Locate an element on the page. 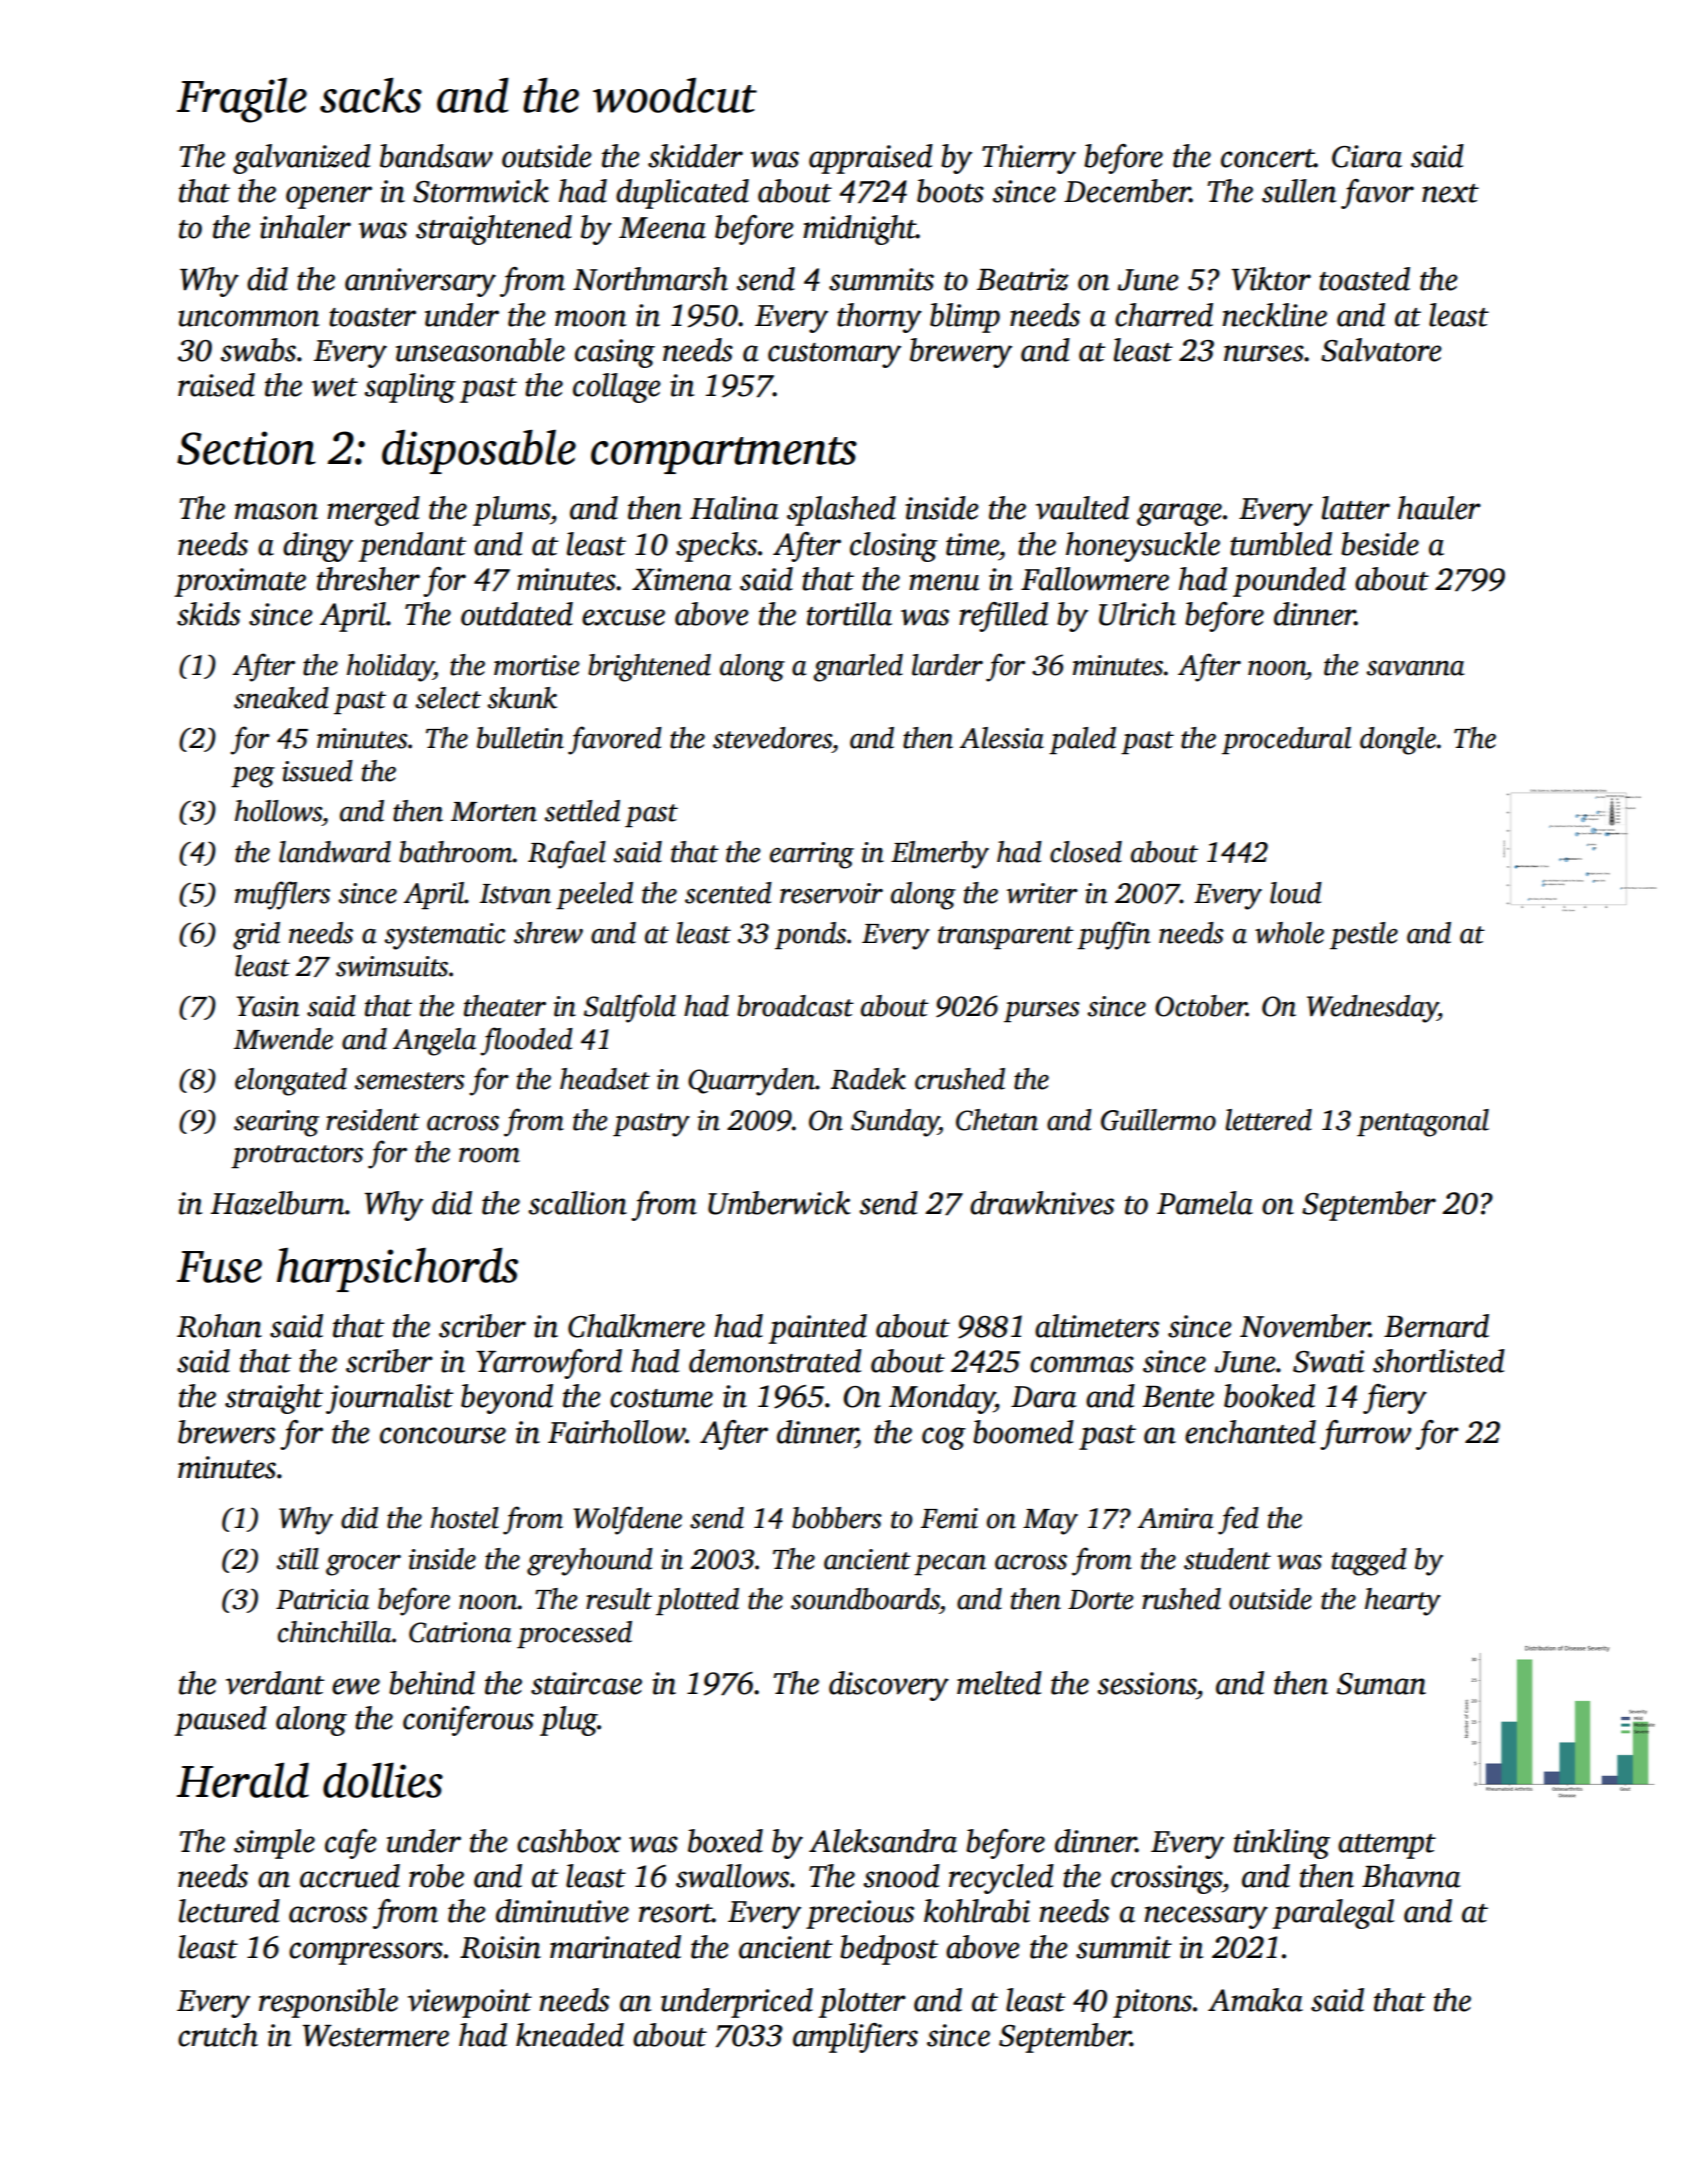 The width and height of the document is (1683, 2178). Halina is located at coordinates (734, 508).
